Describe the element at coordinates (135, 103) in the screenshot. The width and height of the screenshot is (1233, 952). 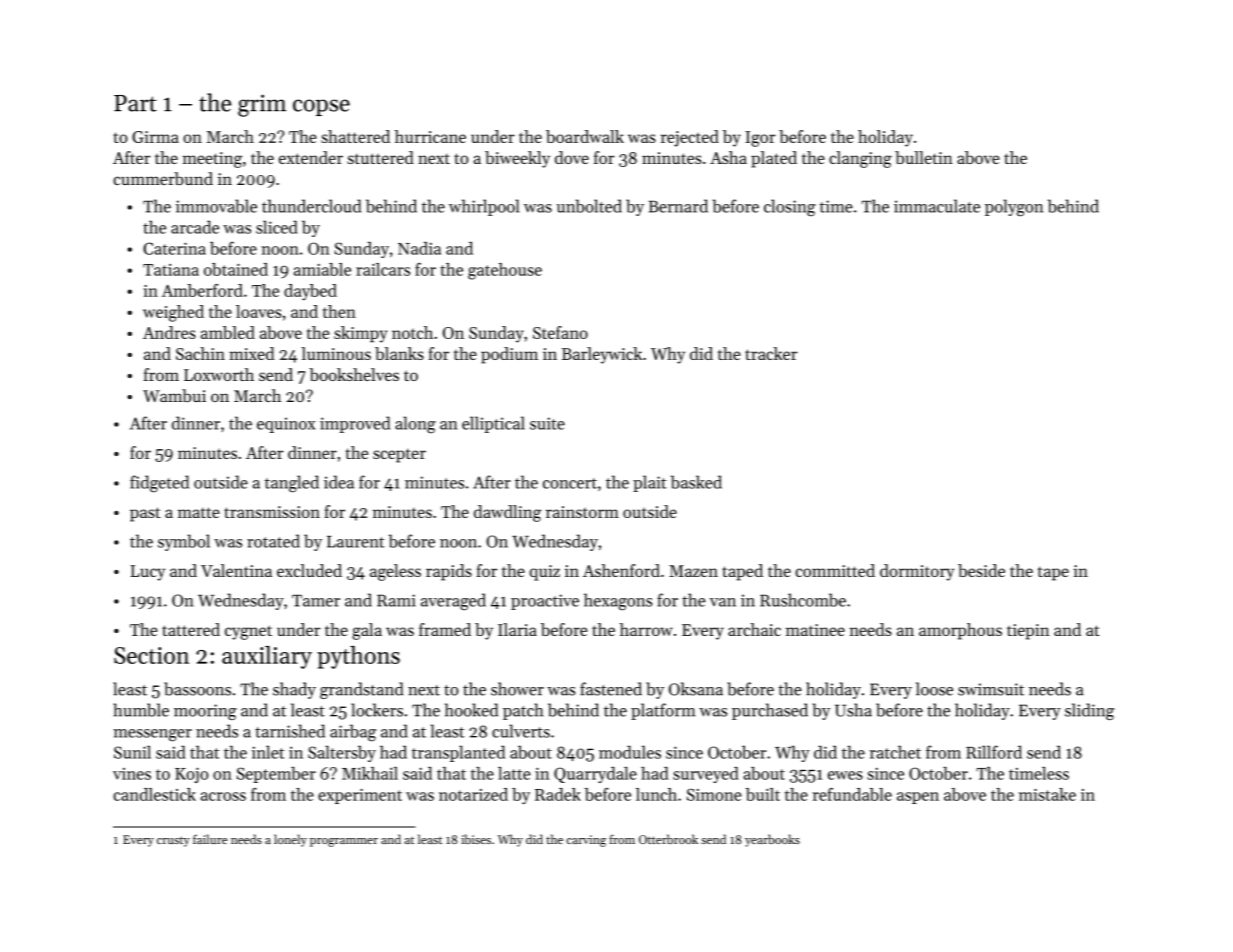
I see `Part` at that location.
